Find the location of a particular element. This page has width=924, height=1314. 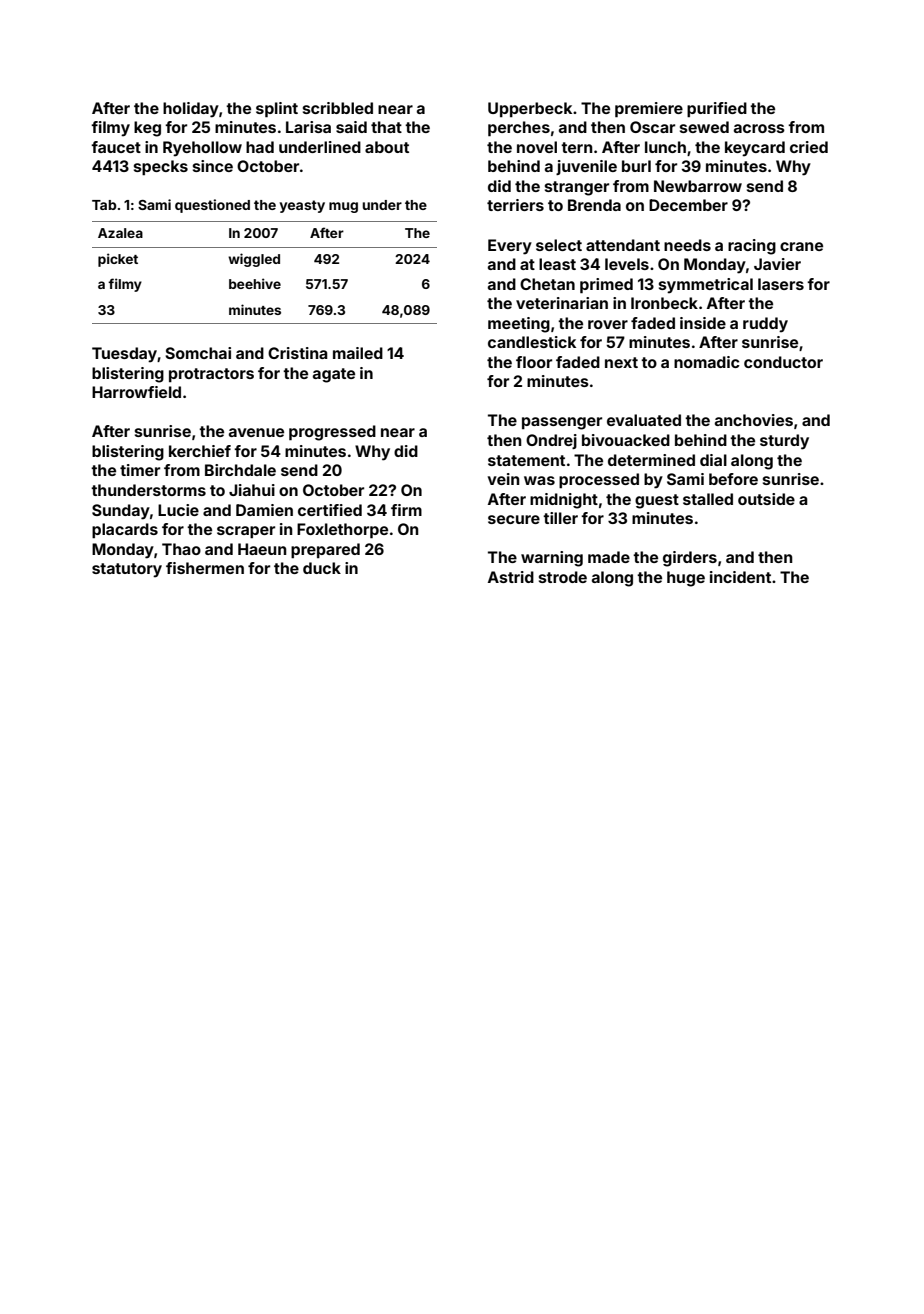

mug is located at coordinates (343, 207).
